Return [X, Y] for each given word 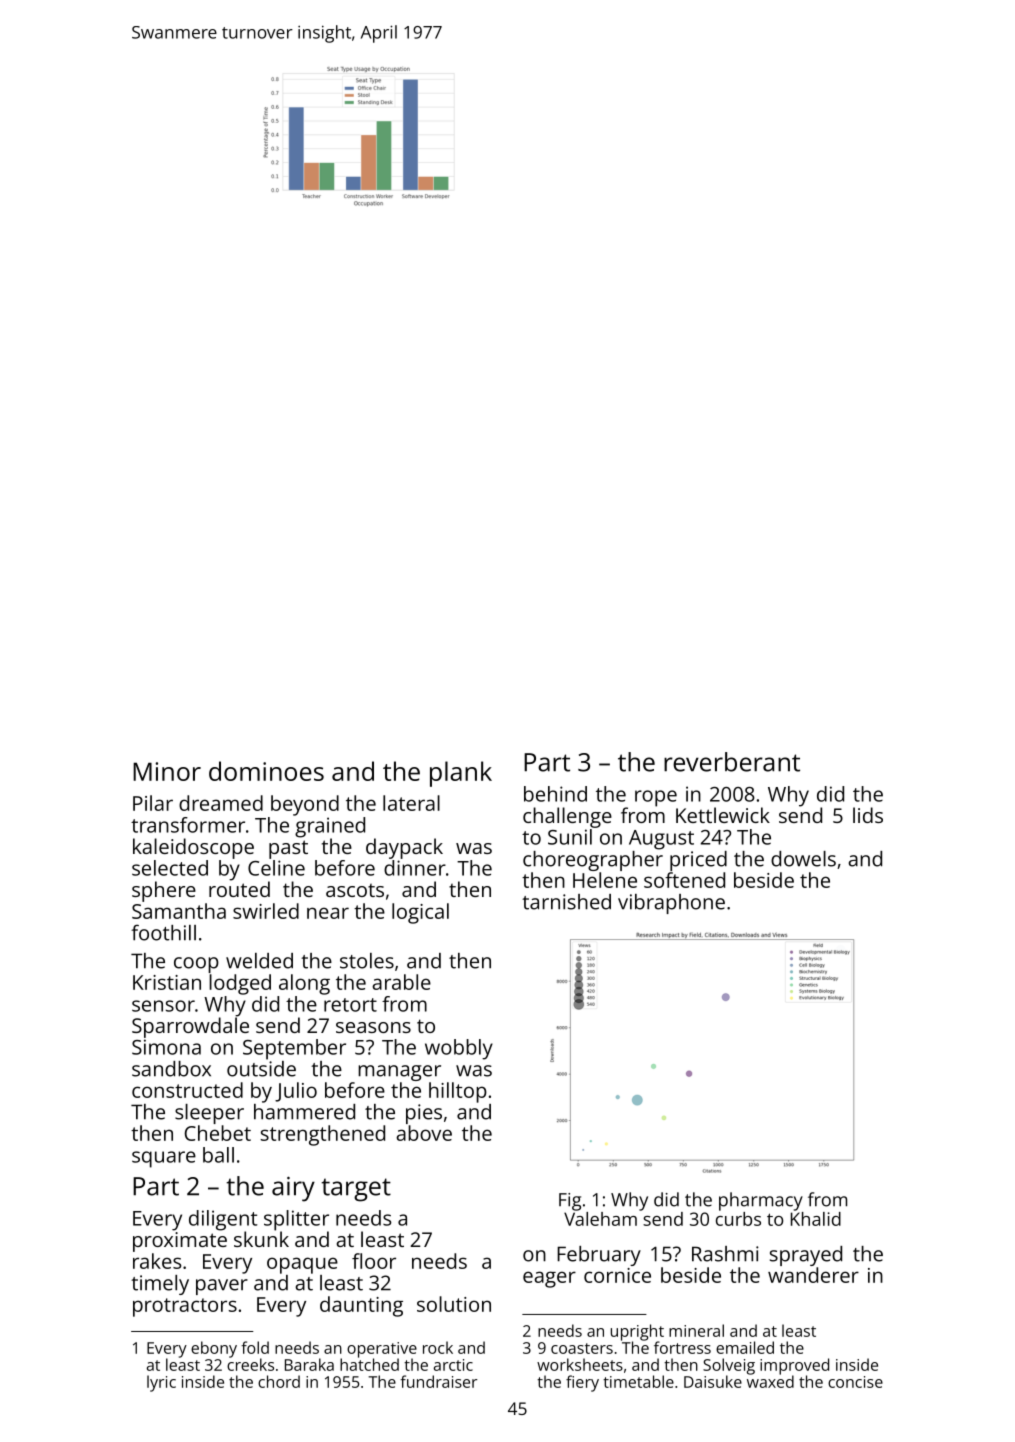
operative [382, 1350]
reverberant [732, 762]
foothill [163, 932]
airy [293, 1189]
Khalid [816, 1219]
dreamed [221, 803]
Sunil [570, 837]
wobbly [459, 1049]
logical [420, 913]
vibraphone [671, 904]
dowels [803, 859]
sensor [163, 1006]
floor [374, 1261]
